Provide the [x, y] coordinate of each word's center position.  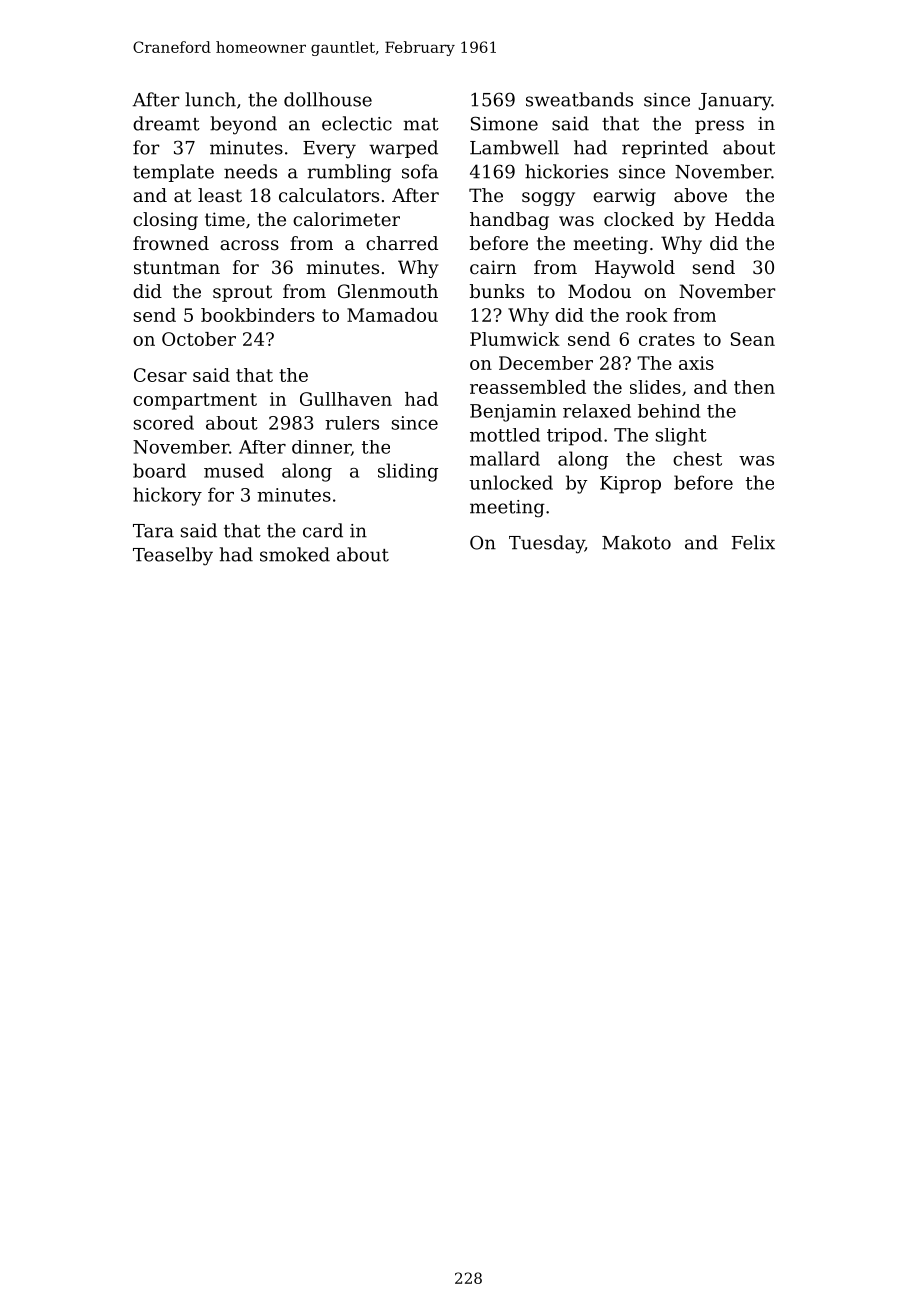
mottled [505, 435]
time [225, 219]
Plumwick [515, 339]
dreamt [166, 123]
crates [667, 339]
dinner [321, 448]
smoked [295, 554]
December [546, 363]
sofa [420, 171]
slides [655, 387]
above [700, 195]
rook [647, 315]
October [199, 339]
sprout [242, 293]
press [719, 127]
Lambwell [514, 147]
